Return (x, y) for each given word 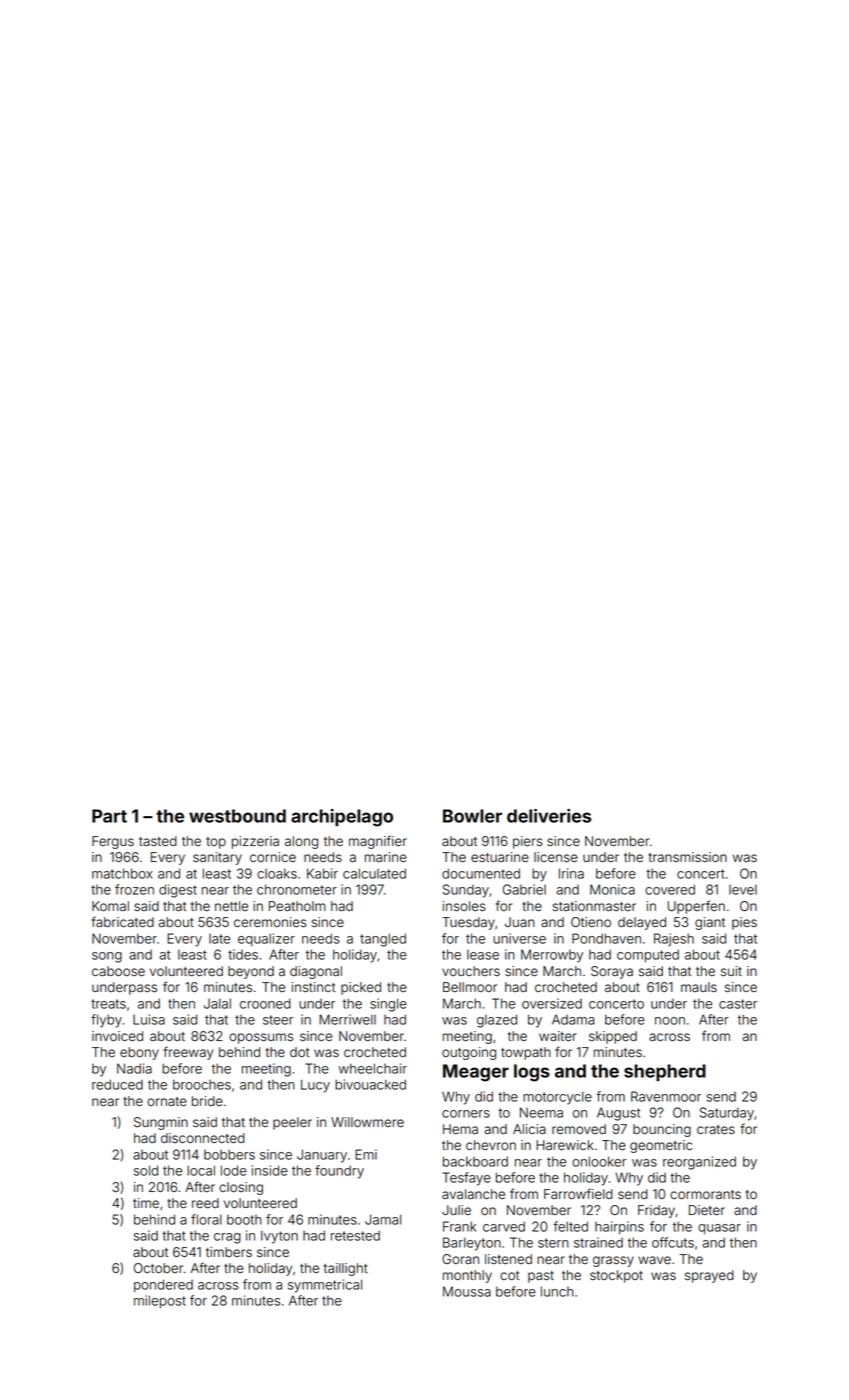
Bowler (472, 816)
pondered (163, 1285)
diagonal (316, 972)
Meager (476, 1073)
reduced (117, 1084)
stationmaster (594, 906)
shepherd (665, 1072)
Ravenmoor (666, 1096)
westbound (237, 816)
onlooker (599, 1161)
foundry (339, 1172)
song (107, 957)
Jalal (217, 1003)
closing (241, 1188)
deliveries (549, 816)
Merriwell (347, 1019)
